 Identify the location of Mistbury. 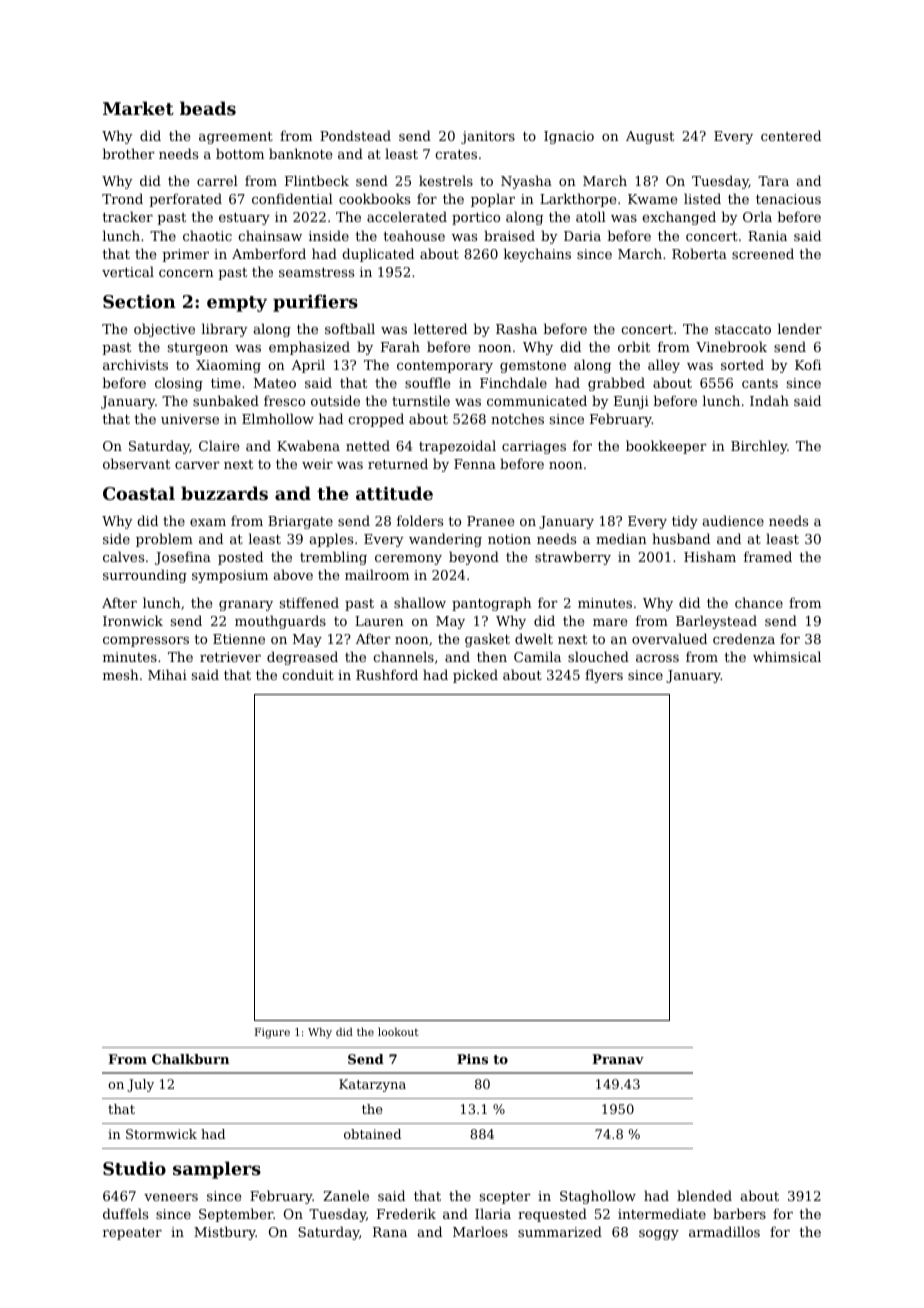
(225, 1233).
